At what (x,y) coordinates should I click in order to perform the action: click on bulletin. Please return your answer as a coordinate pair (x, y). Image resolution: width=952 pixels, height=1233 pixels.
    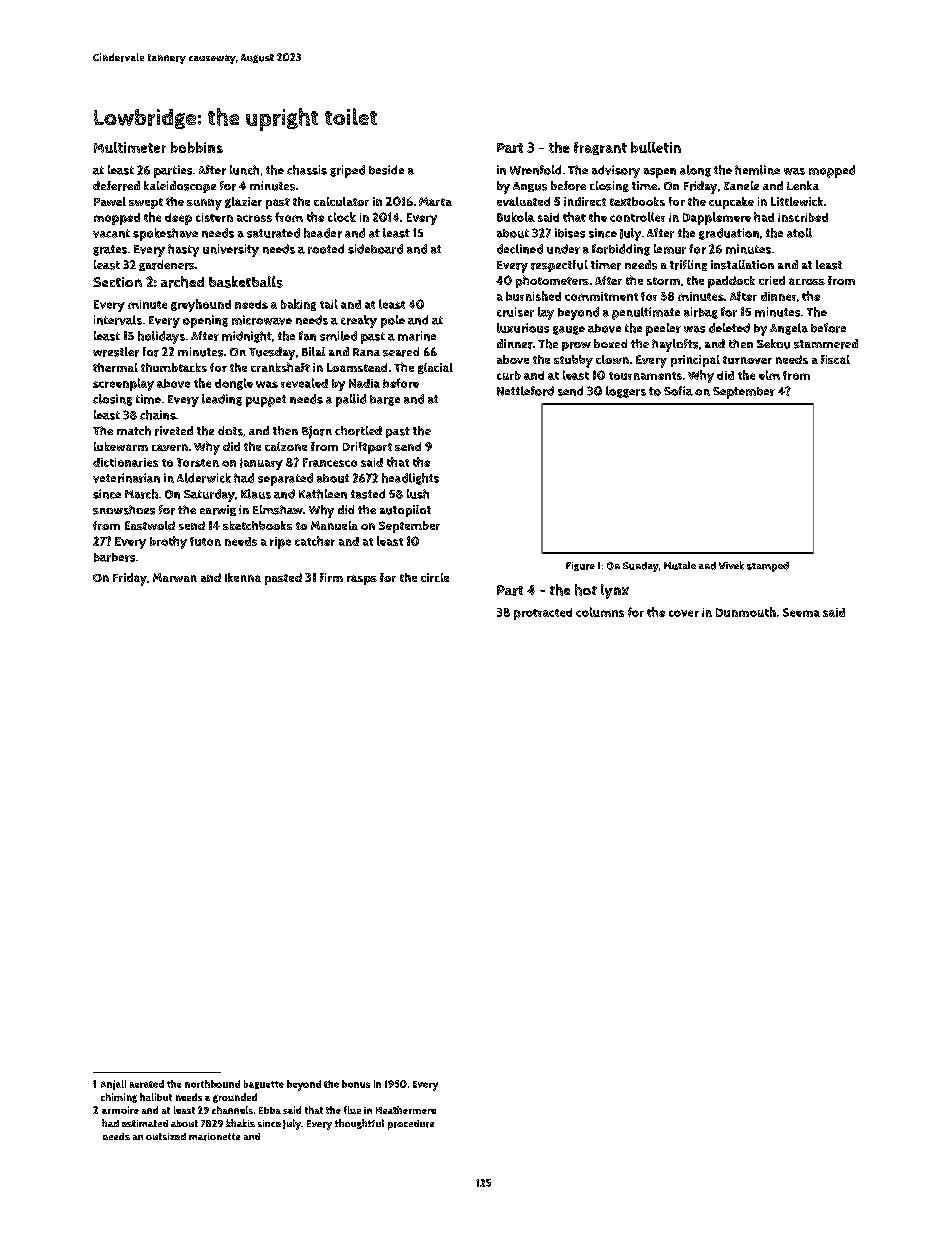
    Looking at the image, I should click on (656, 147).
